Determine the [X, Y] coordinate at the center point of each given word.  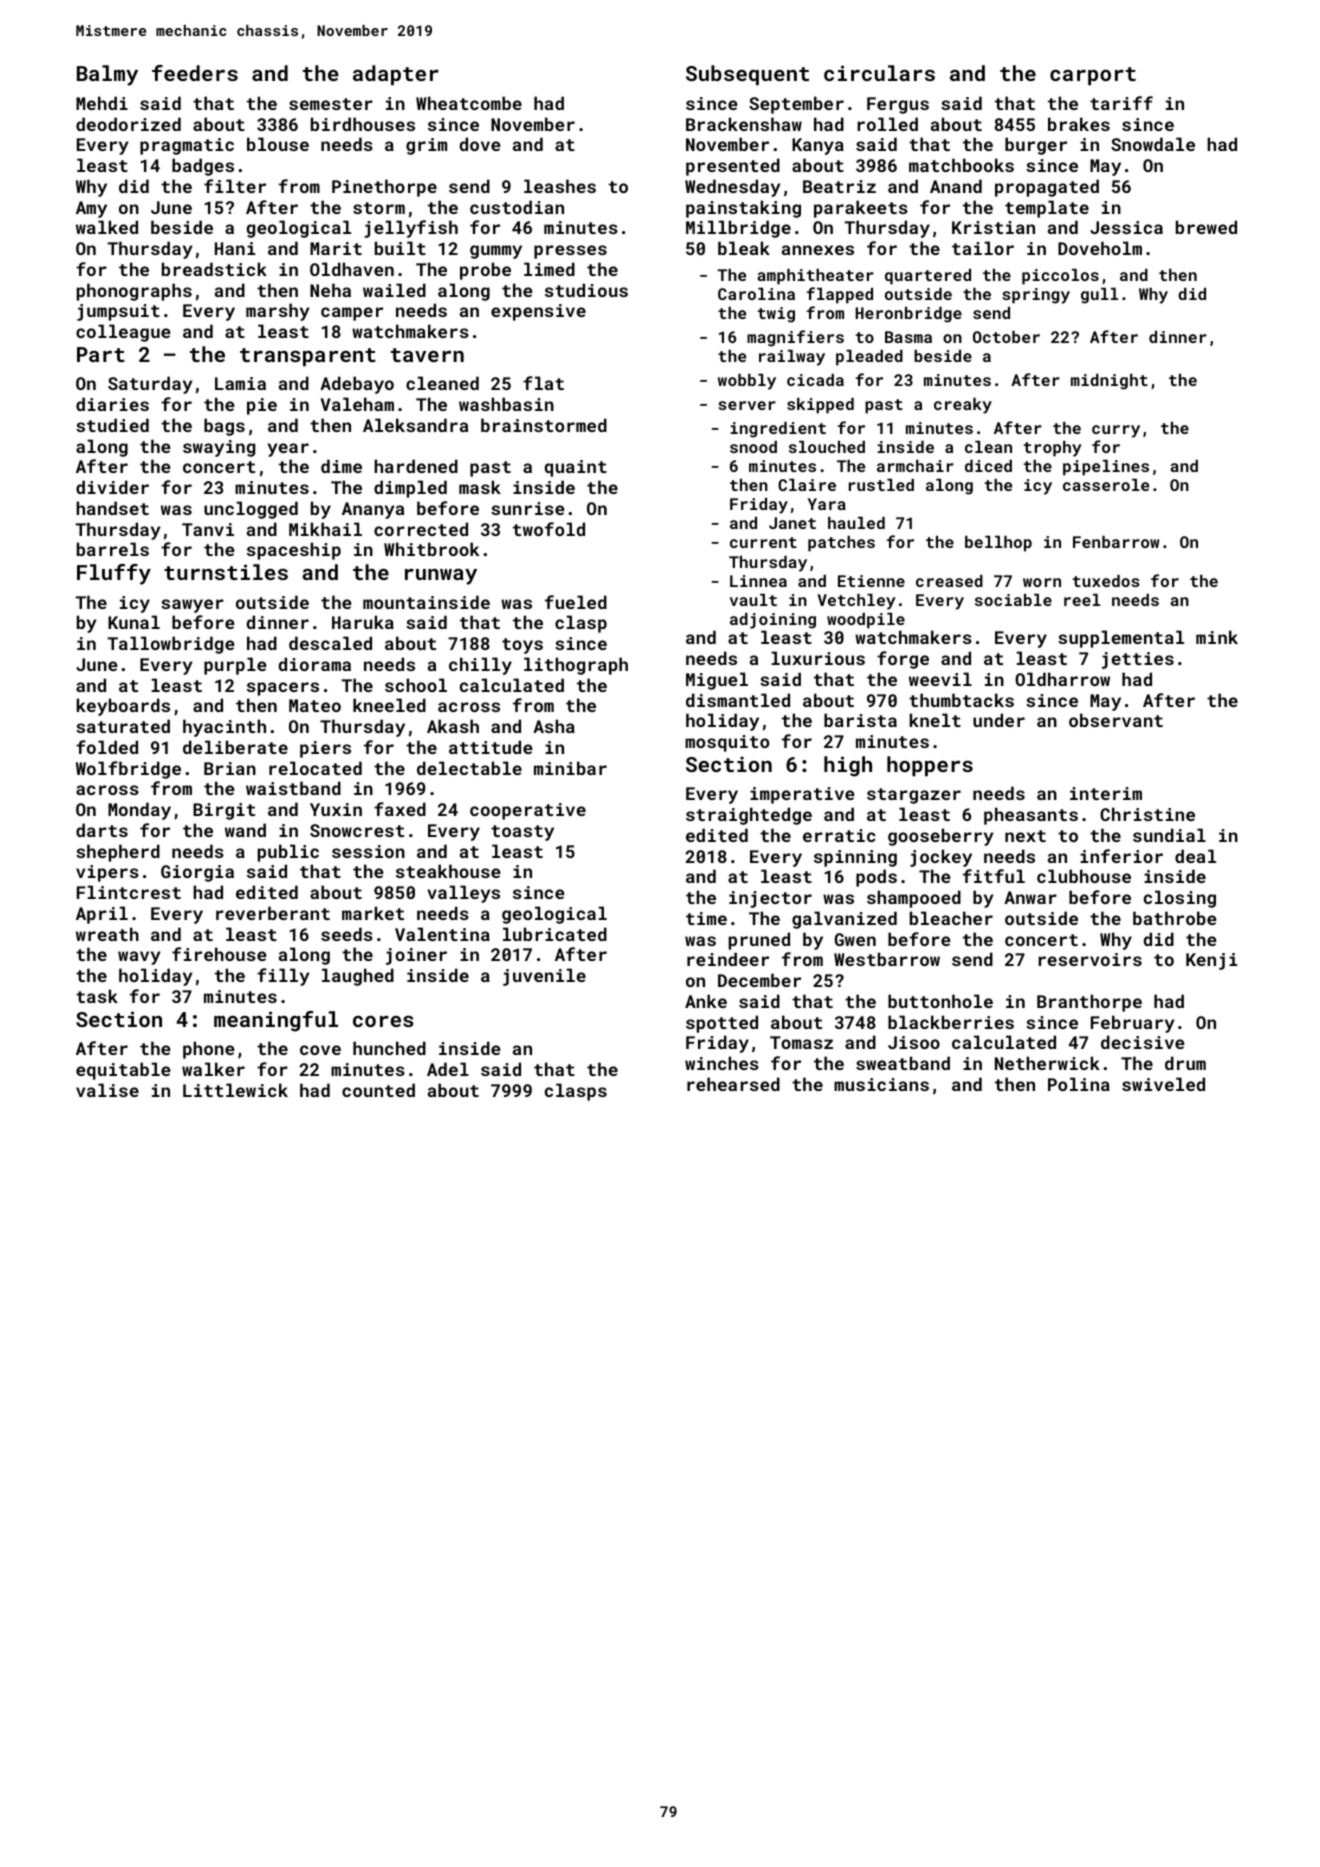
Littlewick [235, 1090]
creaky [963, 406]
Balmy [107, 75]
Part [101, 354]
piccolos [1060, 277]
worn [1042, 582]
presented [733, 167]
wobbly [747, 382]
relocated [315, 768]
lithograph [576, 666]
